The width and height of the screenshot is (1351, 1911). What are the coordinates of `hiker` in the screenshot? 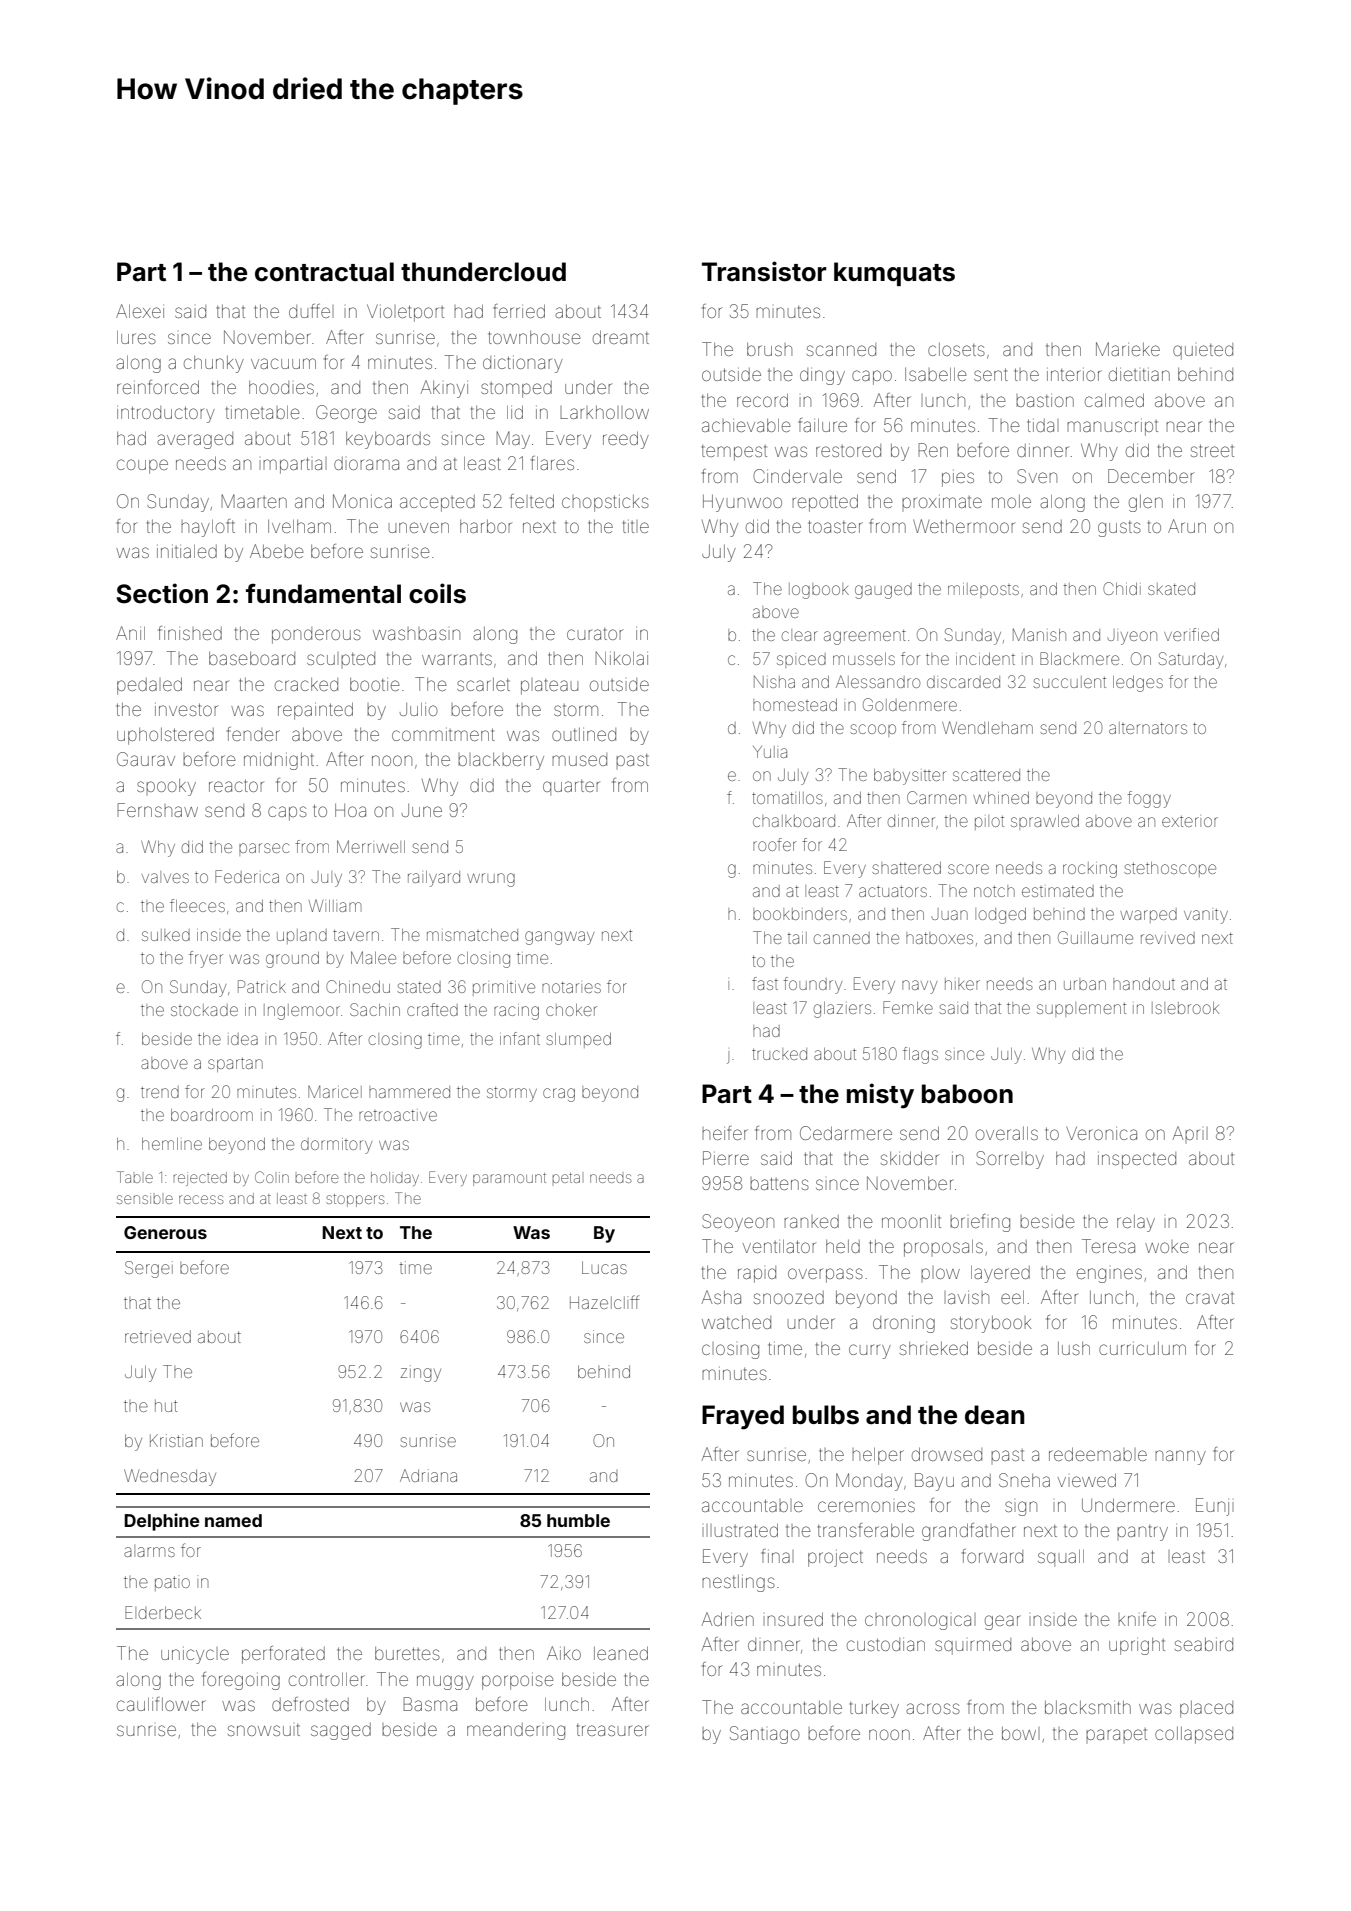 It's located at (962, 984).
